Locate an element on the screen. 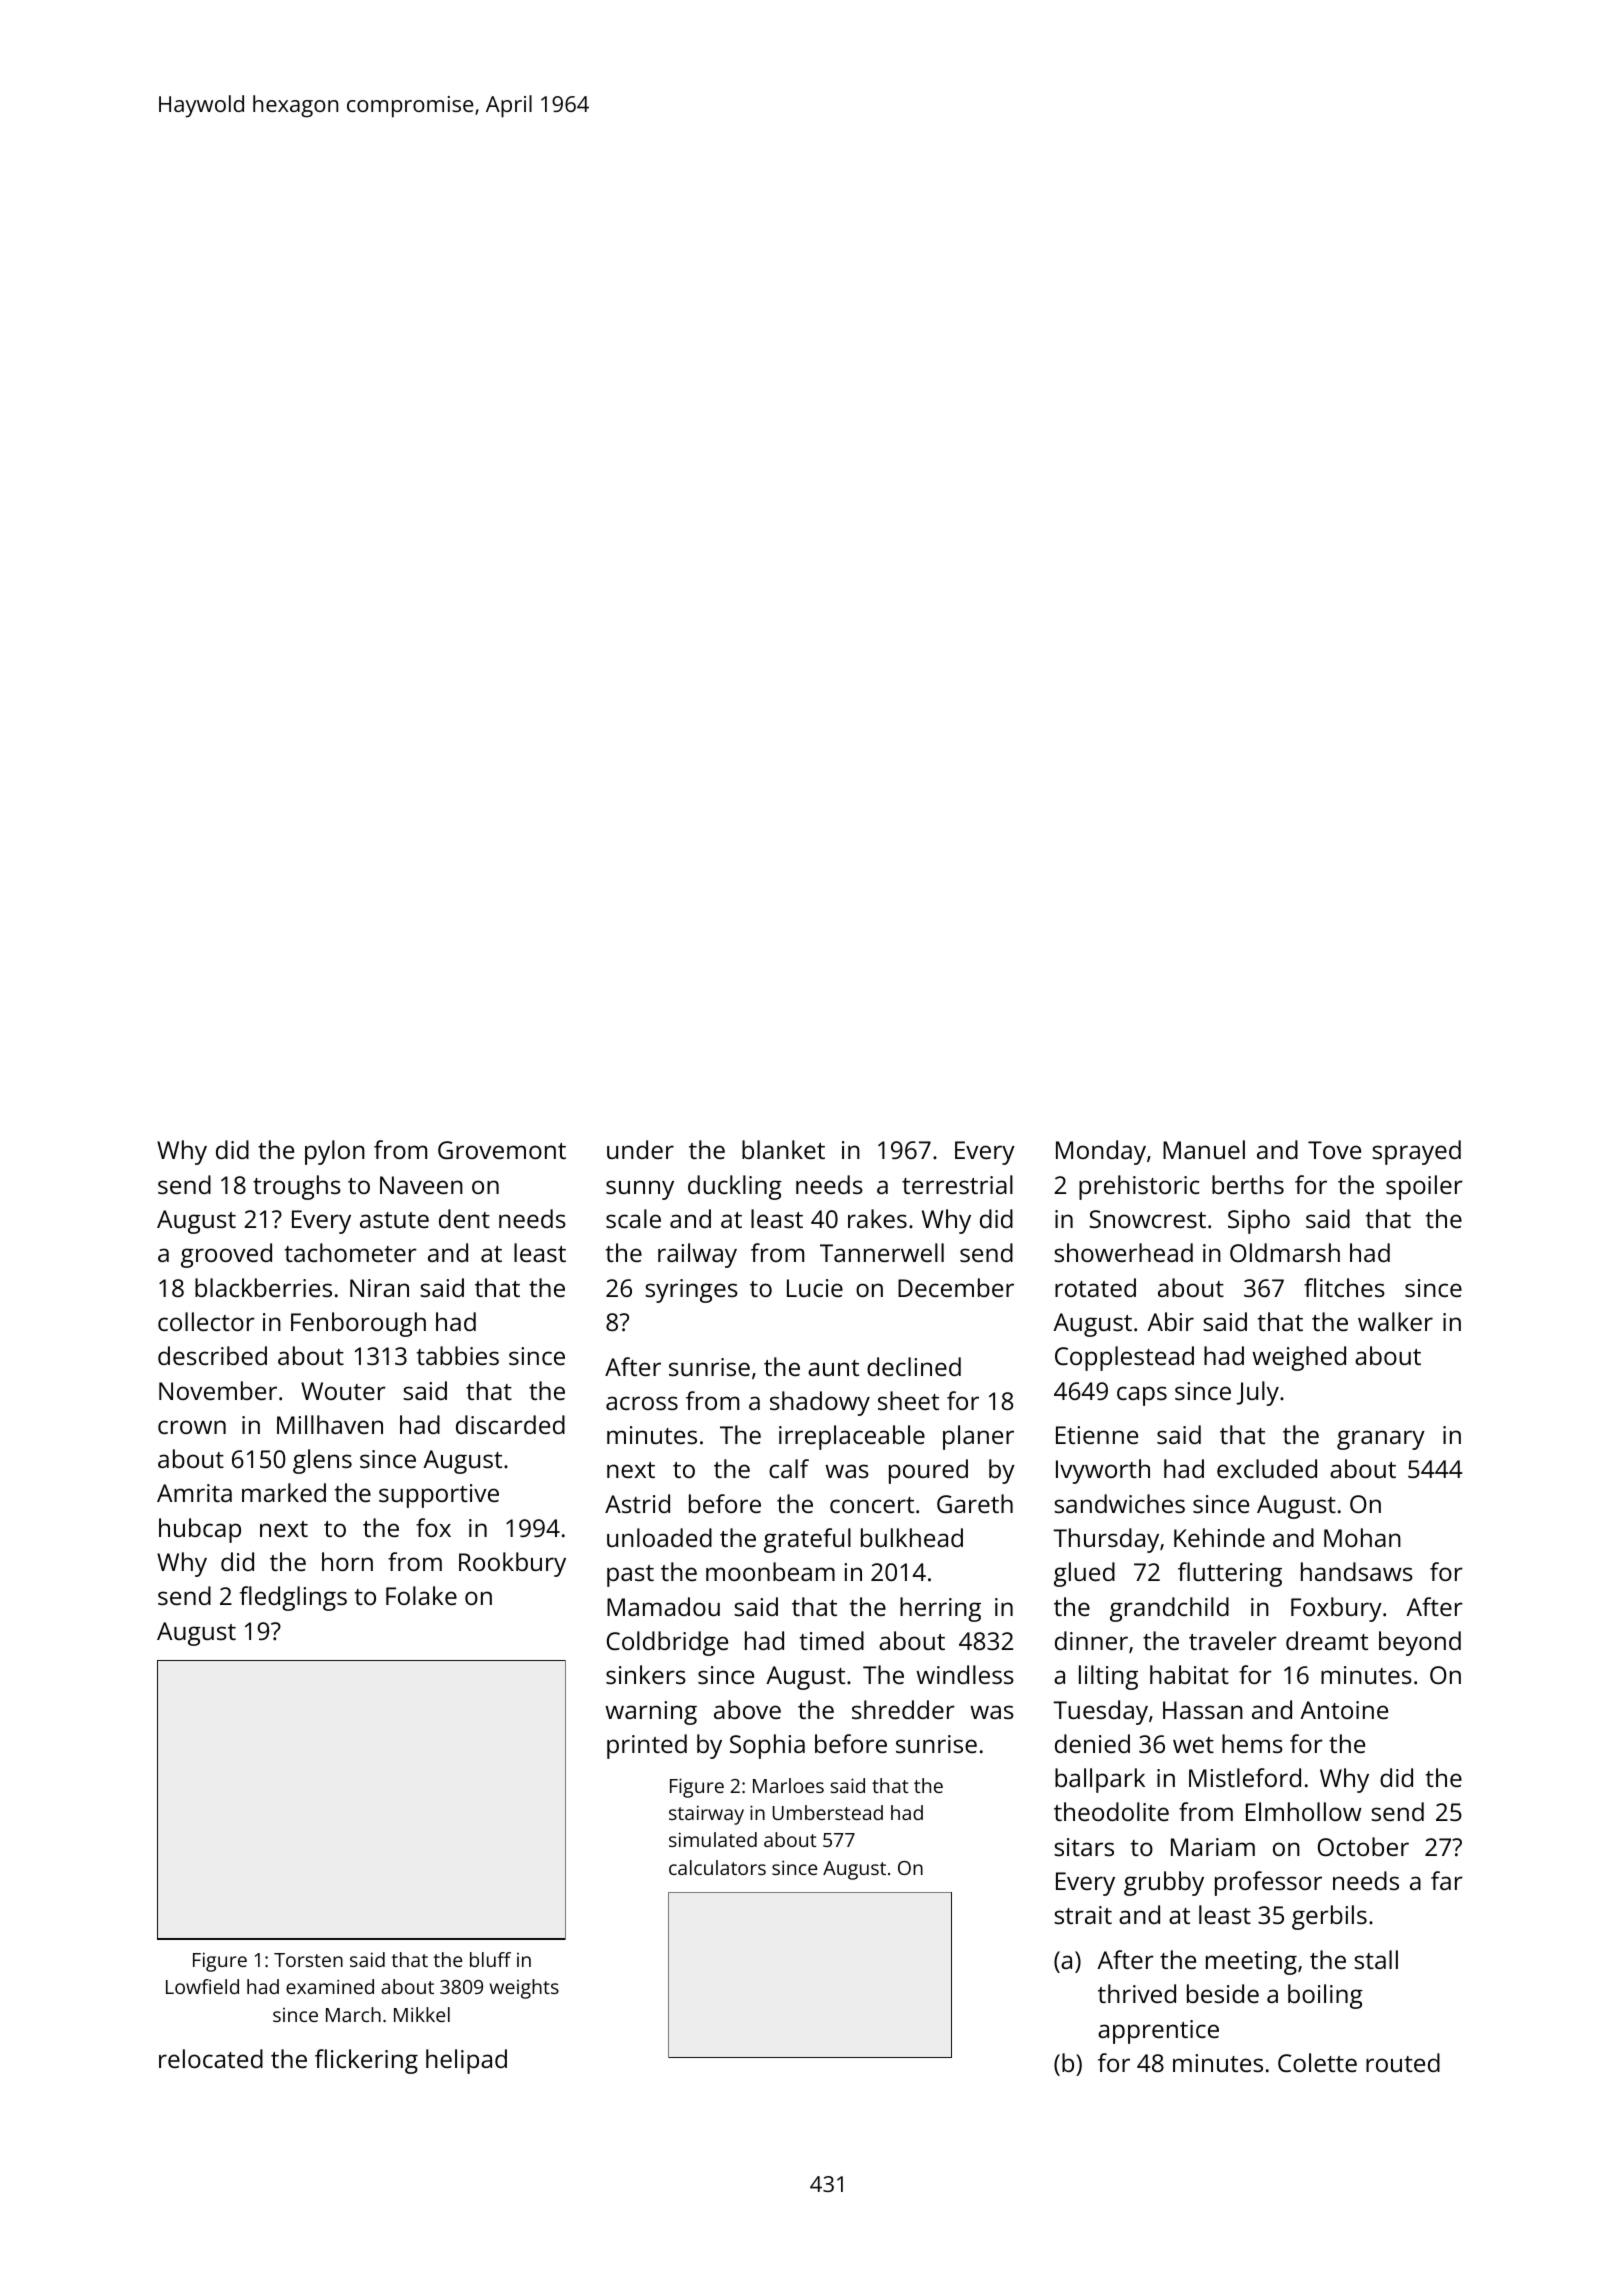 The image size is (1620, 2292). fluttering is located at coordinates (1230, 1574).
